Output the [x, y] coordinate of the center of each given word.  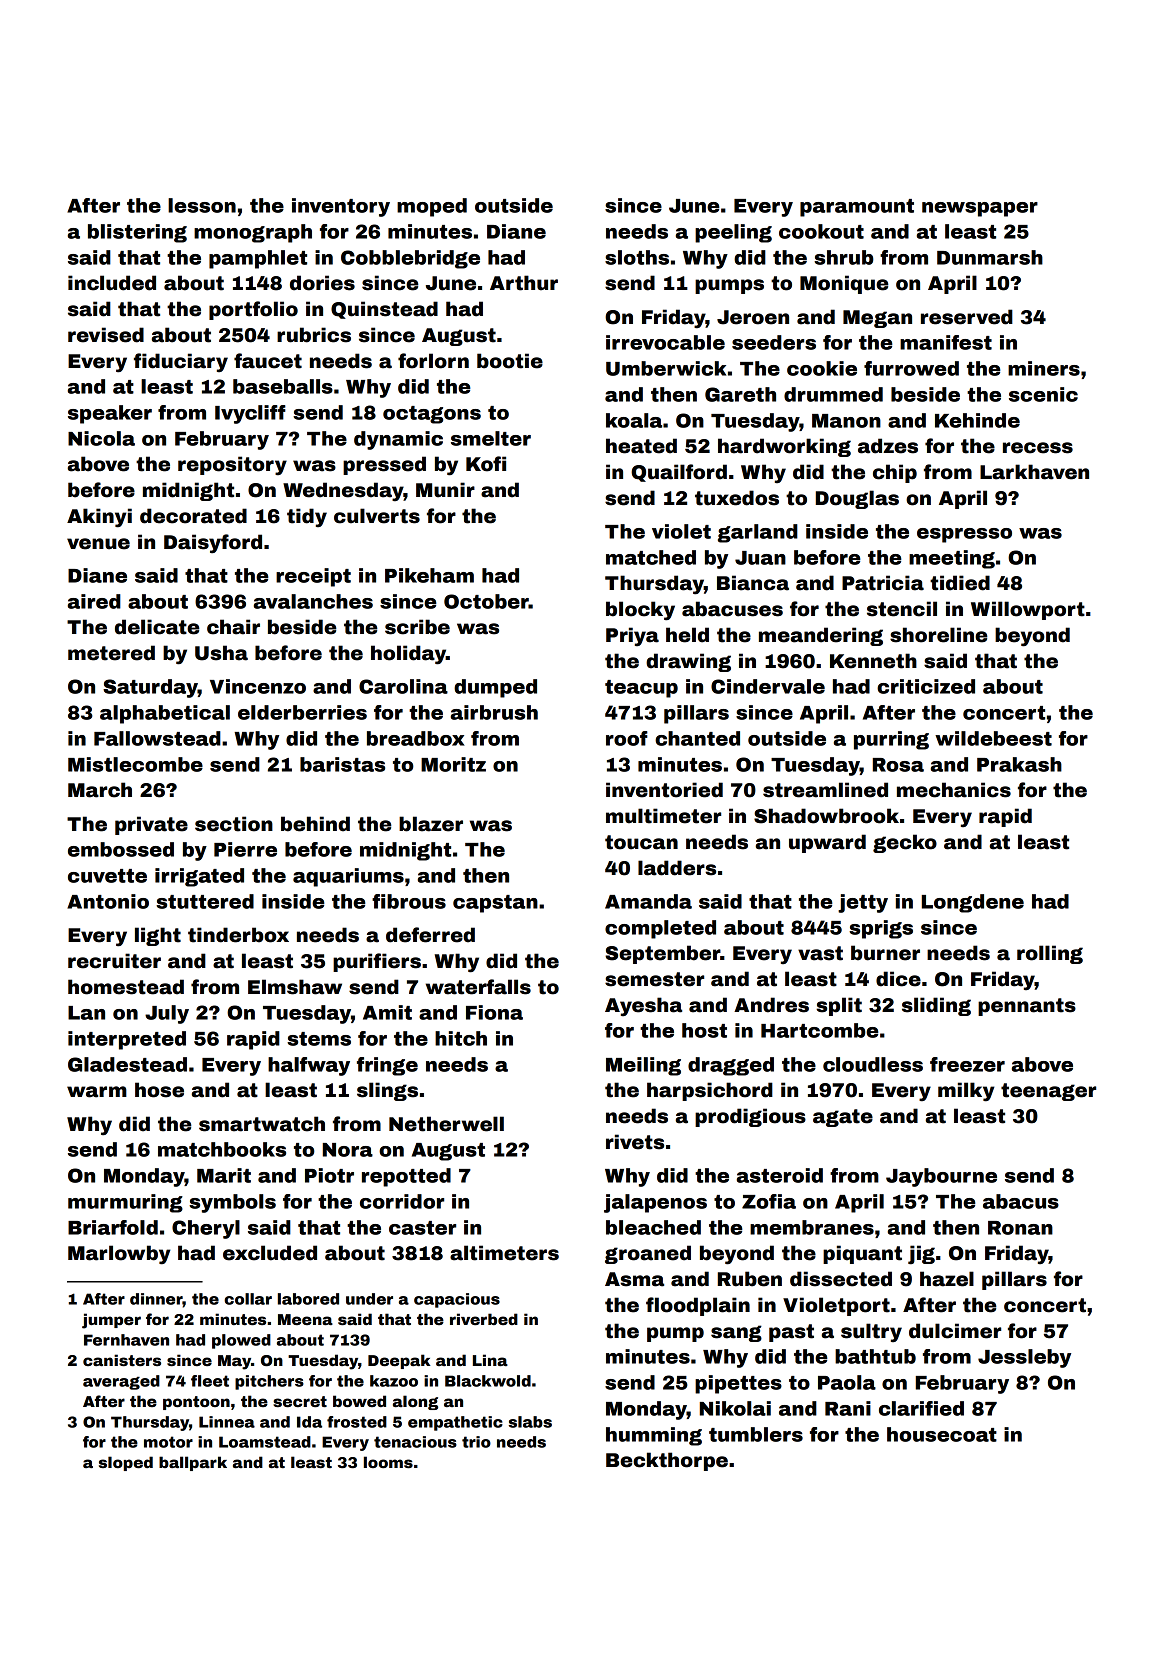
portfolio [253, 310]
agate [843, 1118]
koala [634, 420]
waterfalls [478, 987]
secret [300, 1402]
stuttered [205, 901]
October [486, 601]
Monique [844, 284]
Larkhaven [1034, 472]
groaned [648, 1254]
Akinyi [99, 518]
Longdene [973, 903]
